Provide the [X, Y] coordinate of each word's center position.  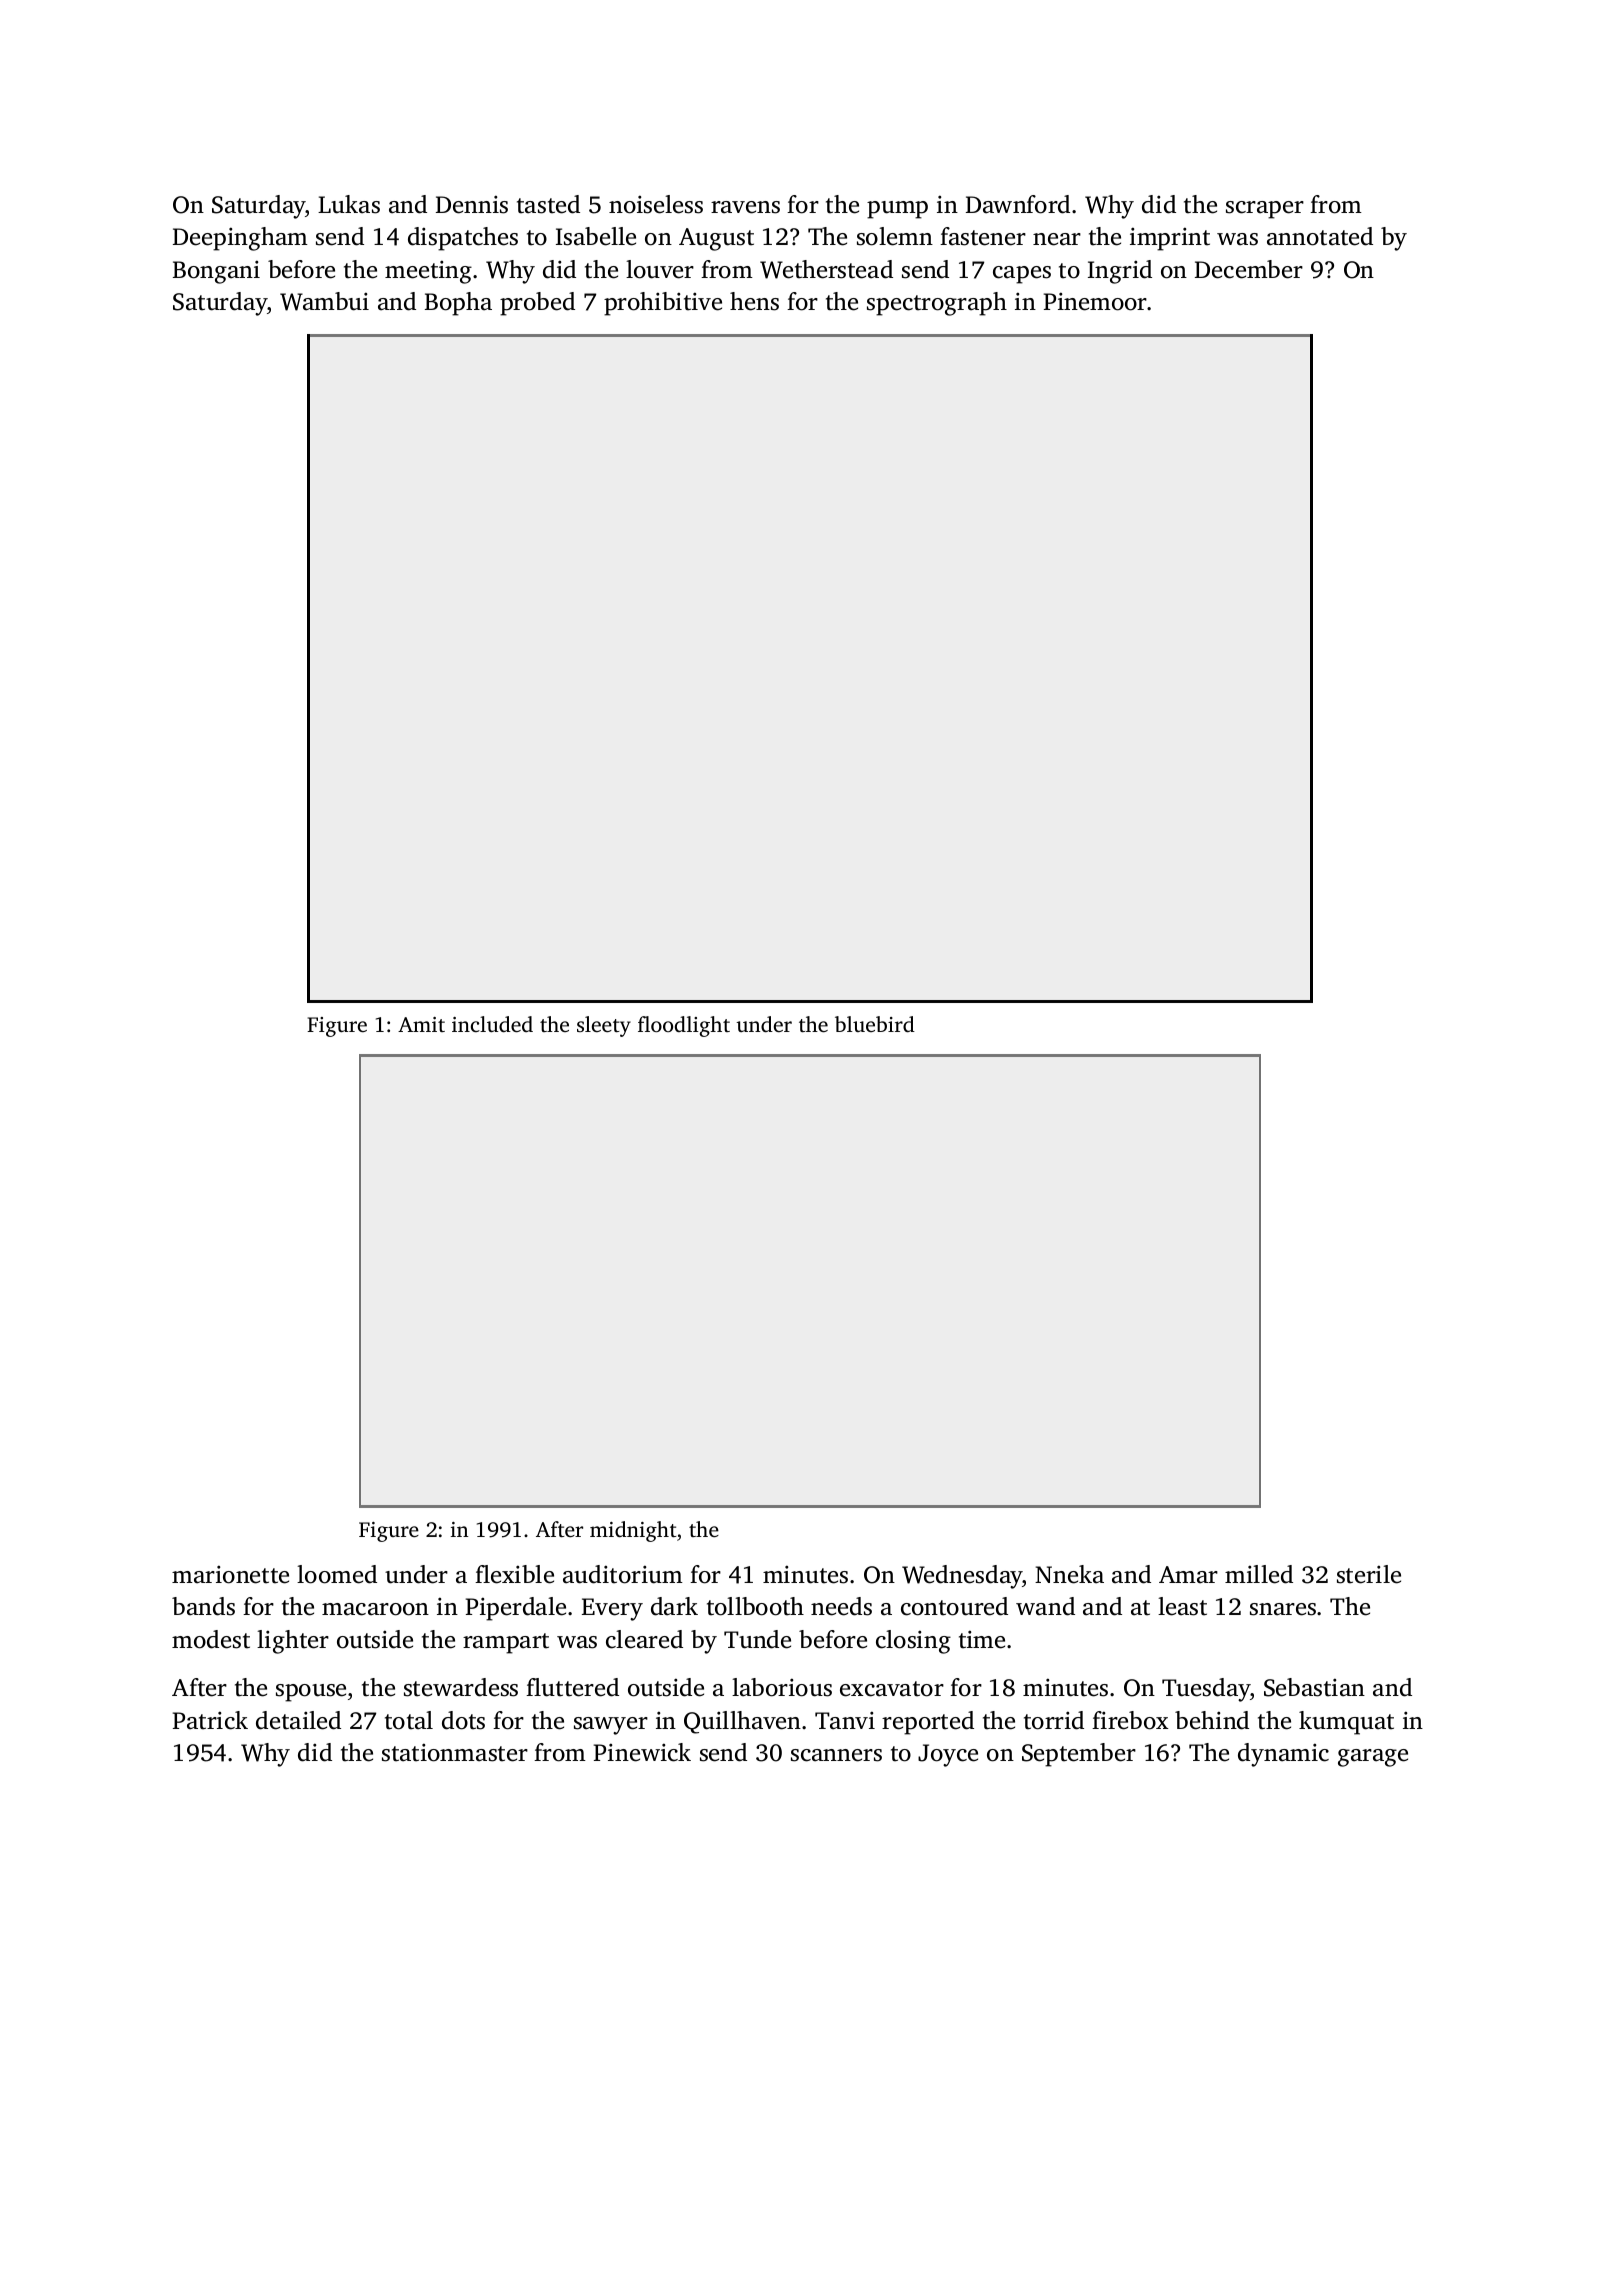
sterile [1369, 1574]
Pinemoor [1095, 301]
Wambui [324, 301]
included [492, 1024]
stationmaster [455, 1752]
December [1249, 269]
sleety [604, 1026]
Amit [421, 1024]
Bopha [458, 304]
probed [537, 304]
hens [754, 301]
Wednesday [962, 1577]
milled [1259, 1574]
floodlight [684, 1026]
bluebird [875, 1024]
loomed [337, 1574]
